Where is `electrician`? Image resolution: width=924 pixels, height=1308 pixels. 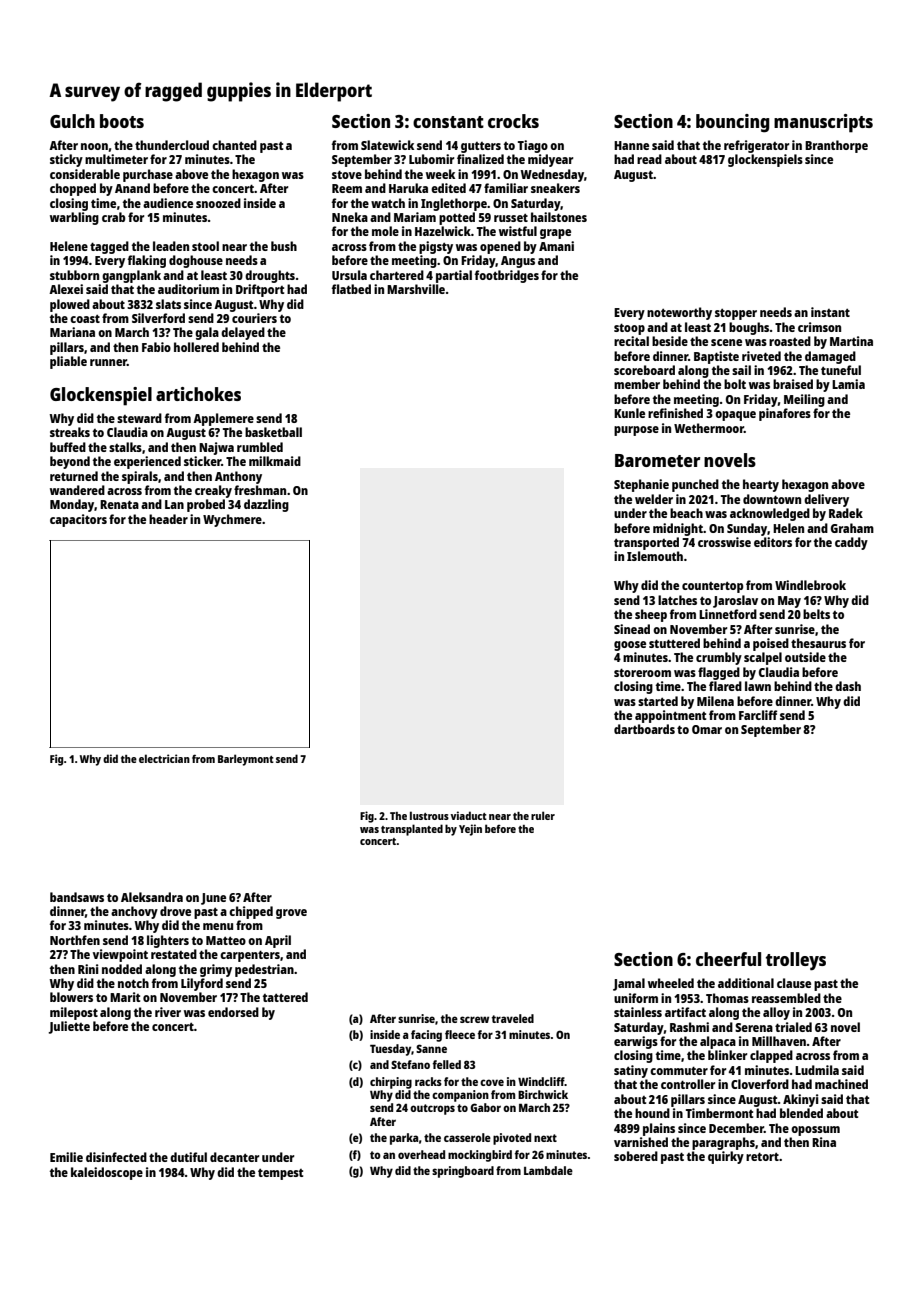 electrician is located at coordinates (164, 758).
